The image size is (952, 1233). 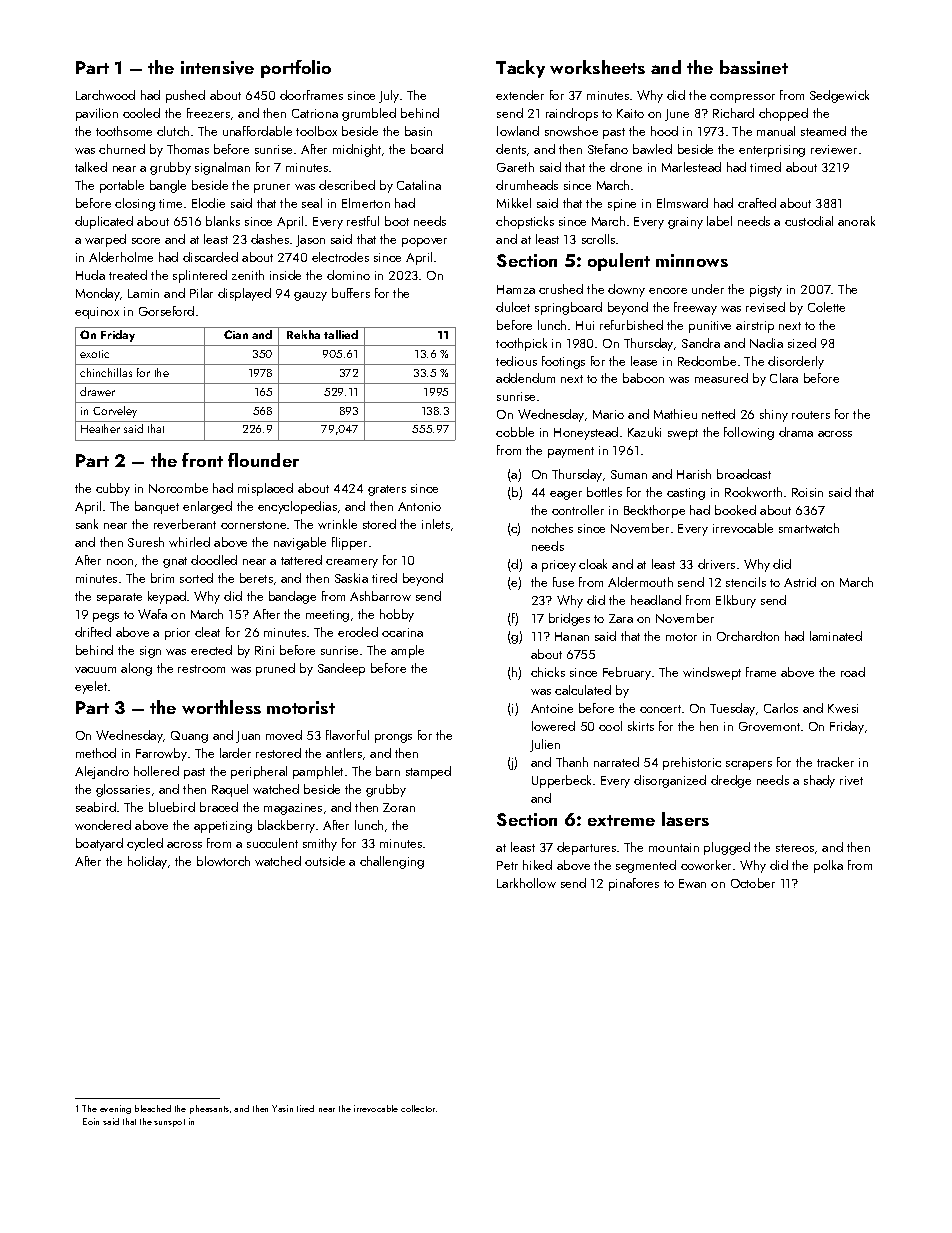 What do you see at coordinates (694, 474) in the screenshot?
I see `Harish` at bounding box center [694, 474].
